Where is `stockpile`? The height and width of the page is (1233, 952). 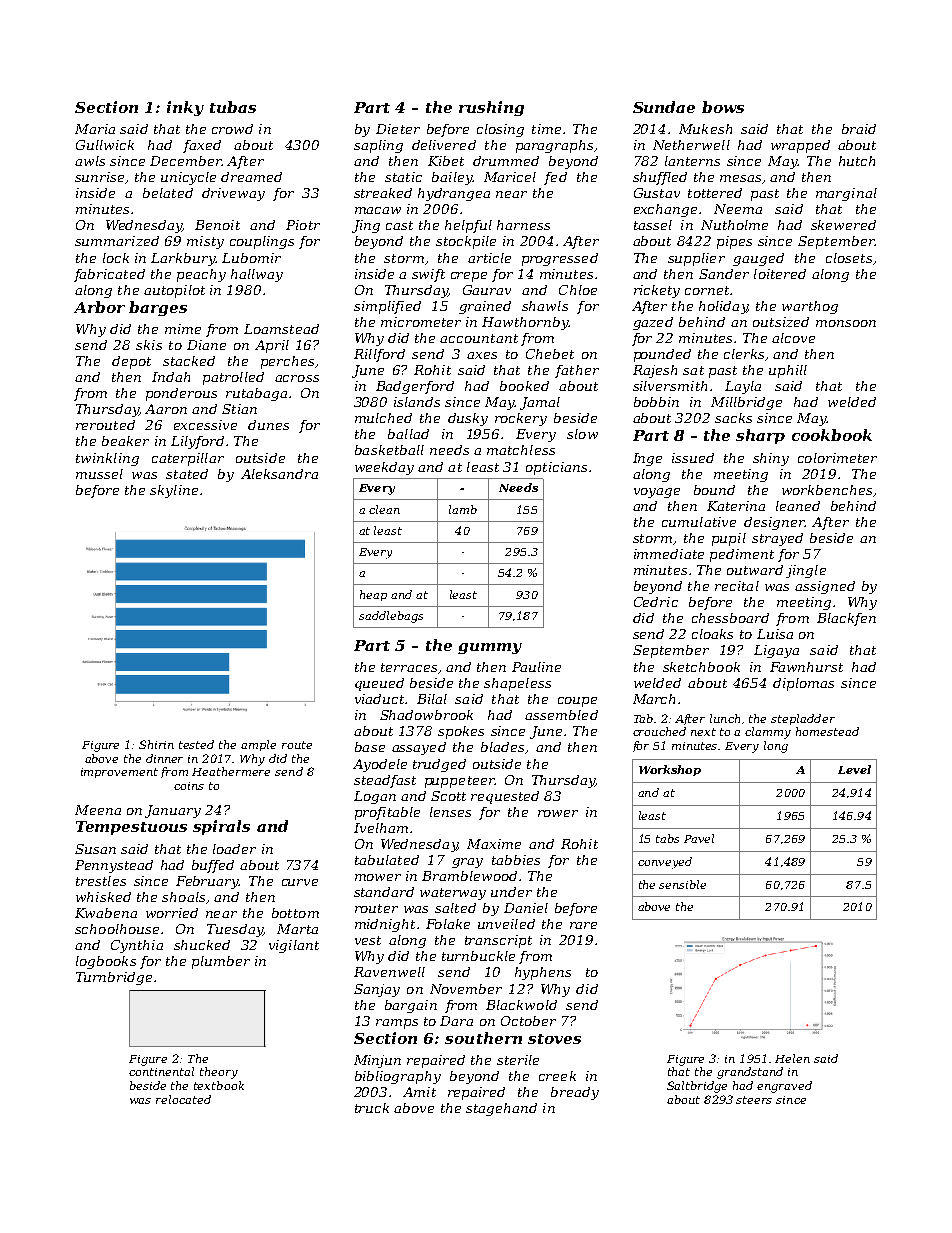
stockpile is located at coordinates (466, 242).
